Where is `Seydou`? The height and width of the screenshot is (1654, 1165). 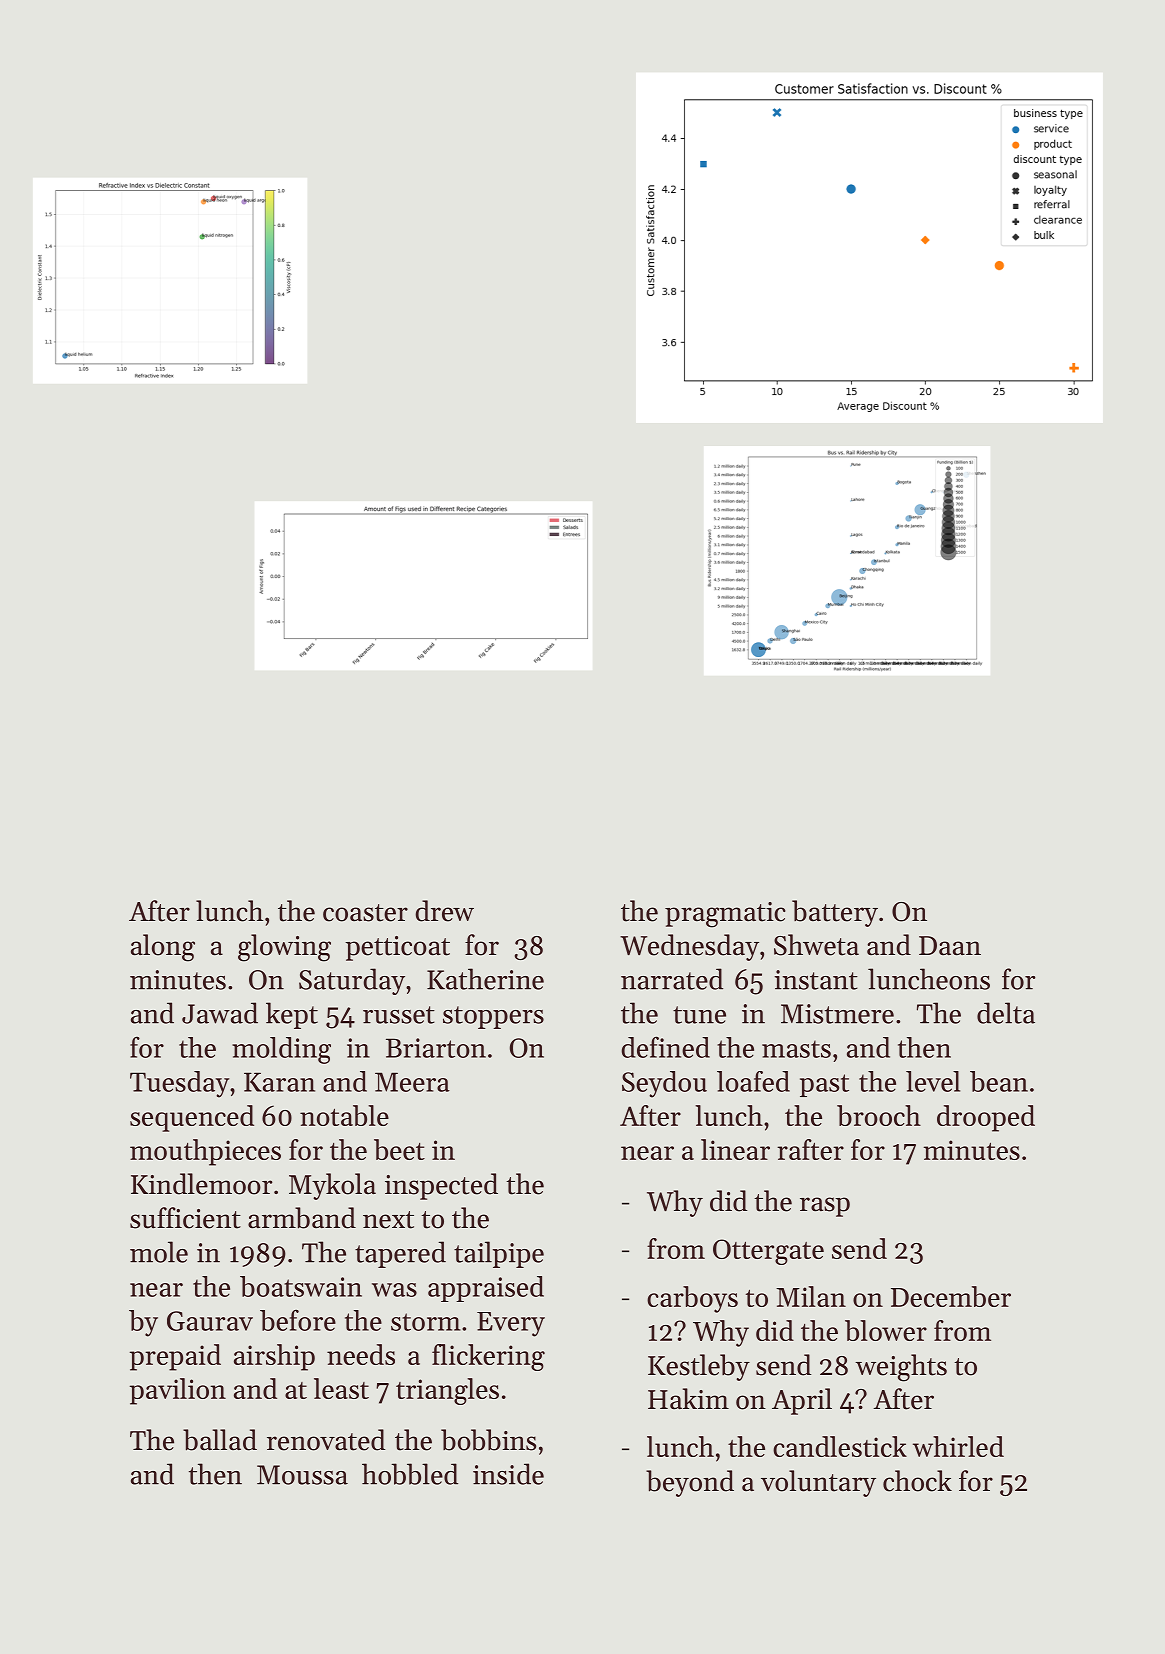
Seydou is located at coordinates (664, 1084).
